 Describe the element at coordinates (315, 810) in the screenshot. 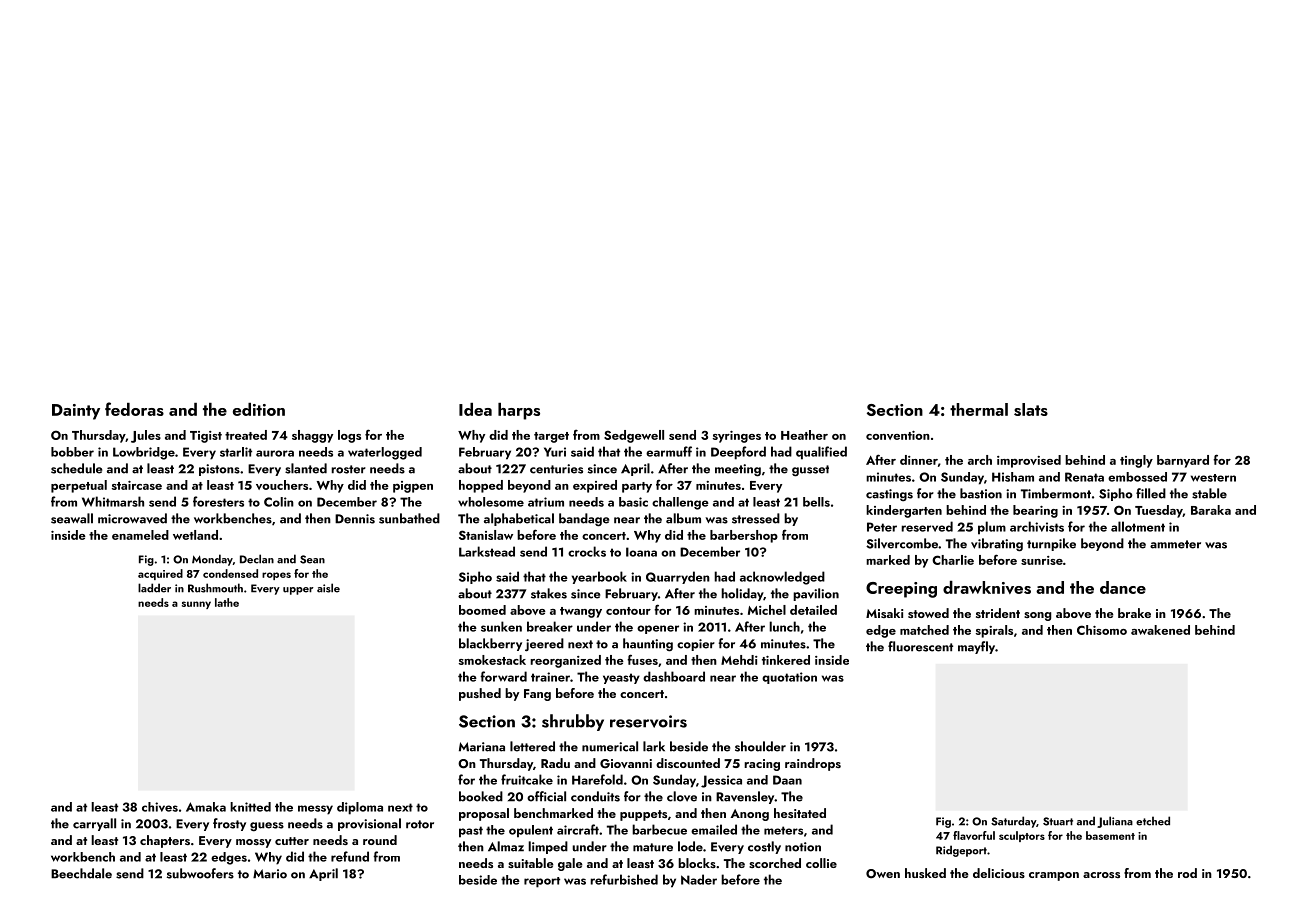

I see `messy` at that location.
